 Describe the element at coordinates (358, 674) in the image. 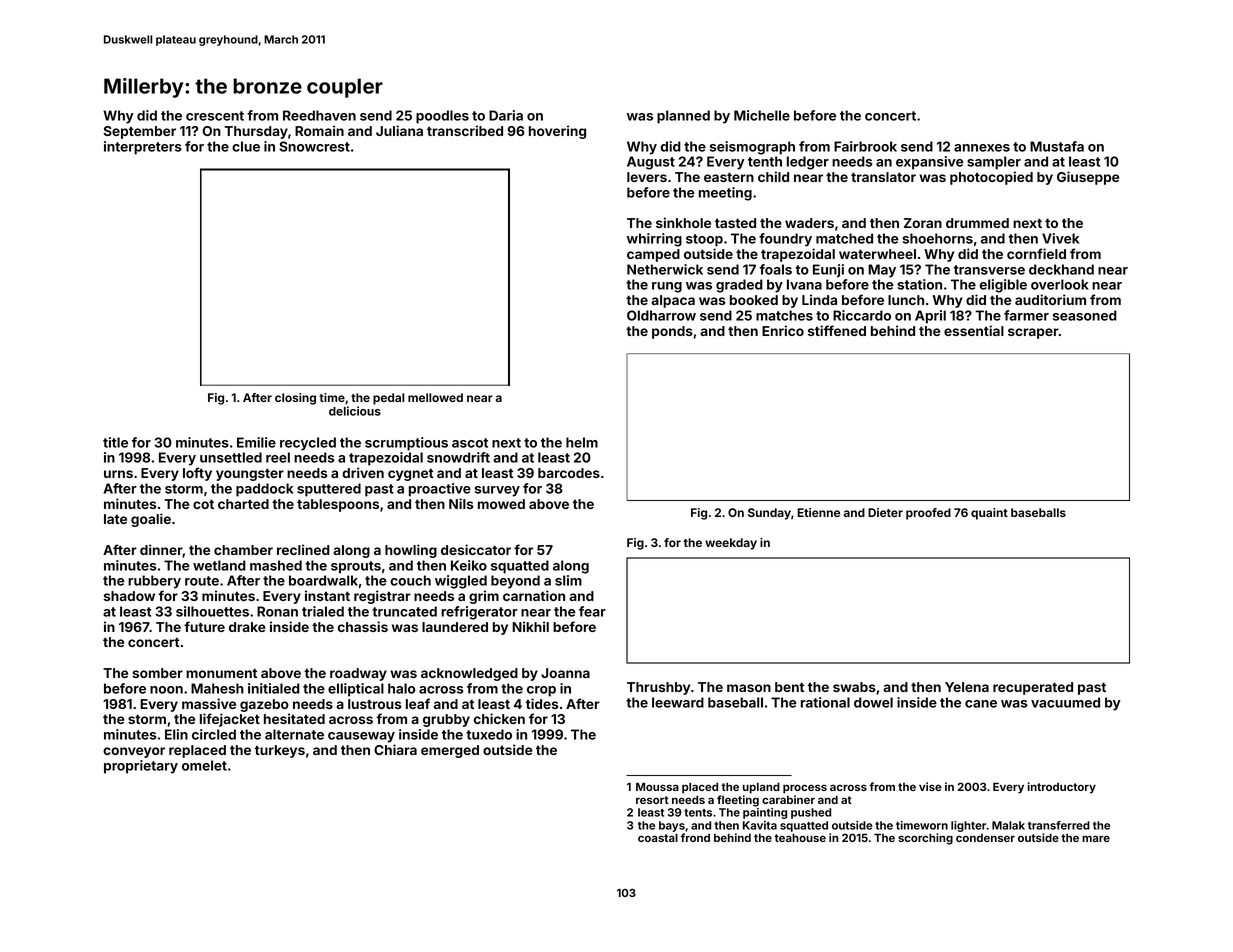

I see `roadway` at that location.
